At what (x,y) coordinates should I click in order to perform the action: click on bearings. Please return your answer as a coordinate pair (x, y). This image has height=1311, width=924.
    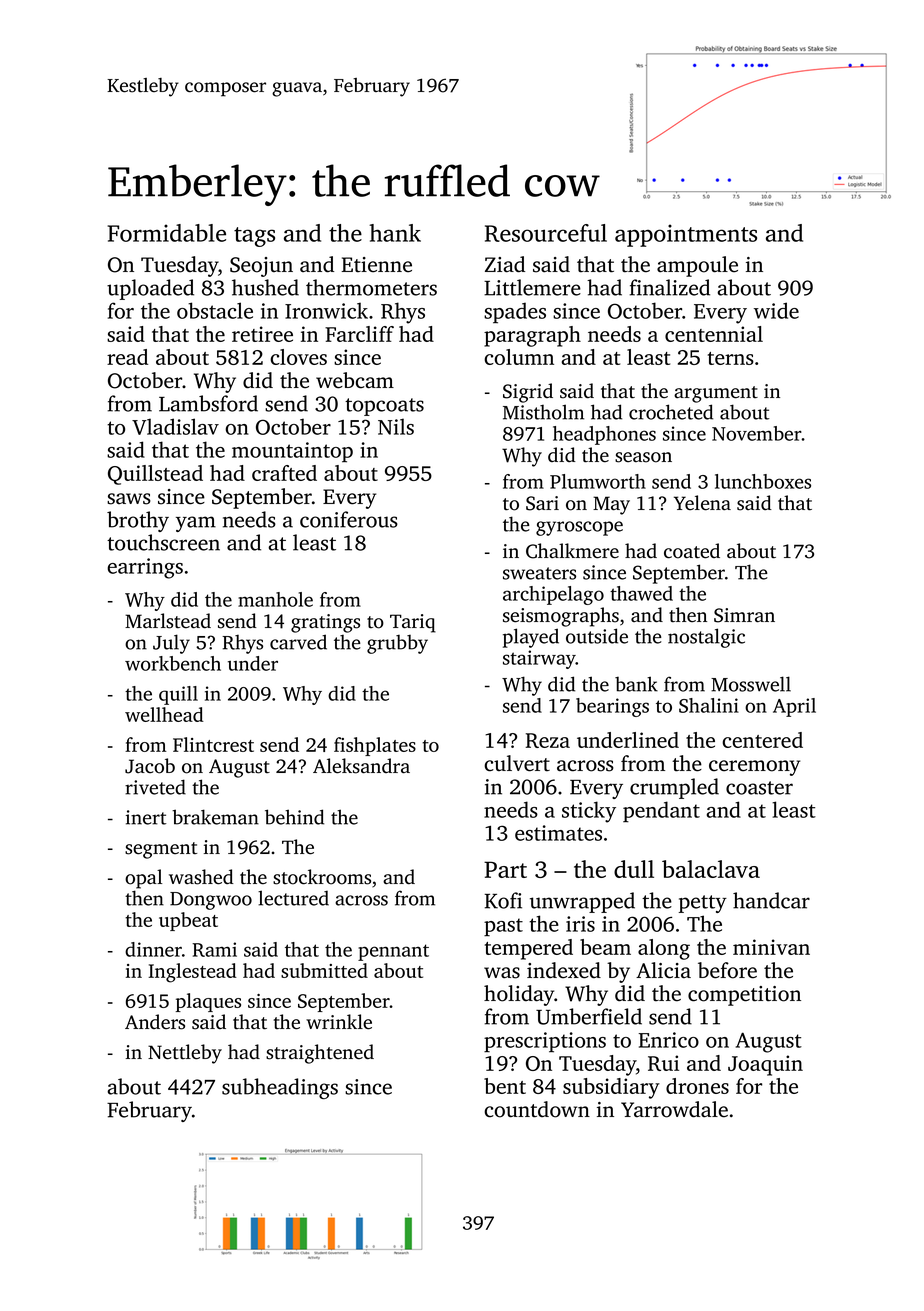
    Looking at the image, I should click on (612, 707).
